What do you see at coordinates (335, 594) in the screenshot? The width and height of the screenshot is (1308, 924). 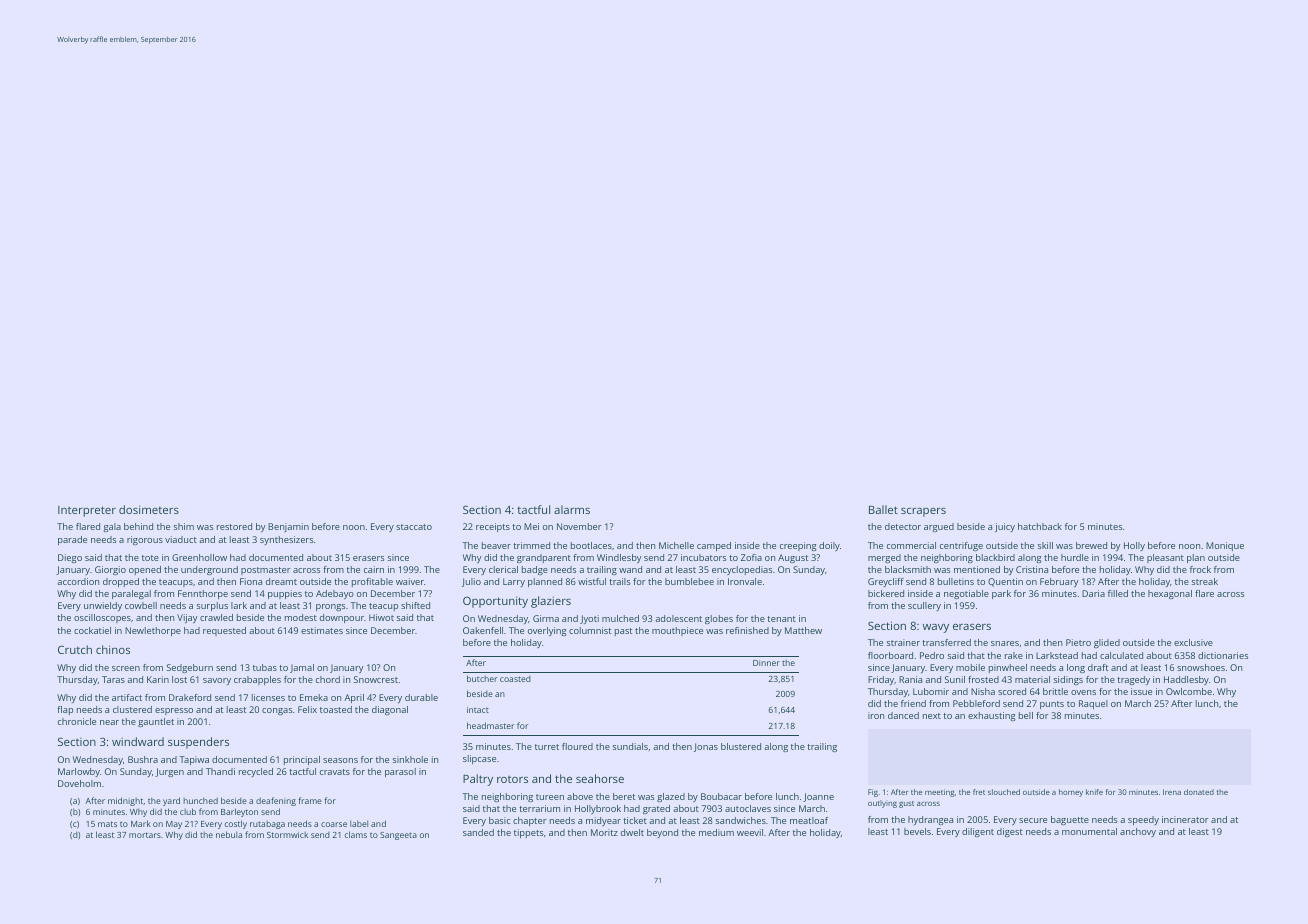 I see `Adebayo` at bounding box center [335, 594].
